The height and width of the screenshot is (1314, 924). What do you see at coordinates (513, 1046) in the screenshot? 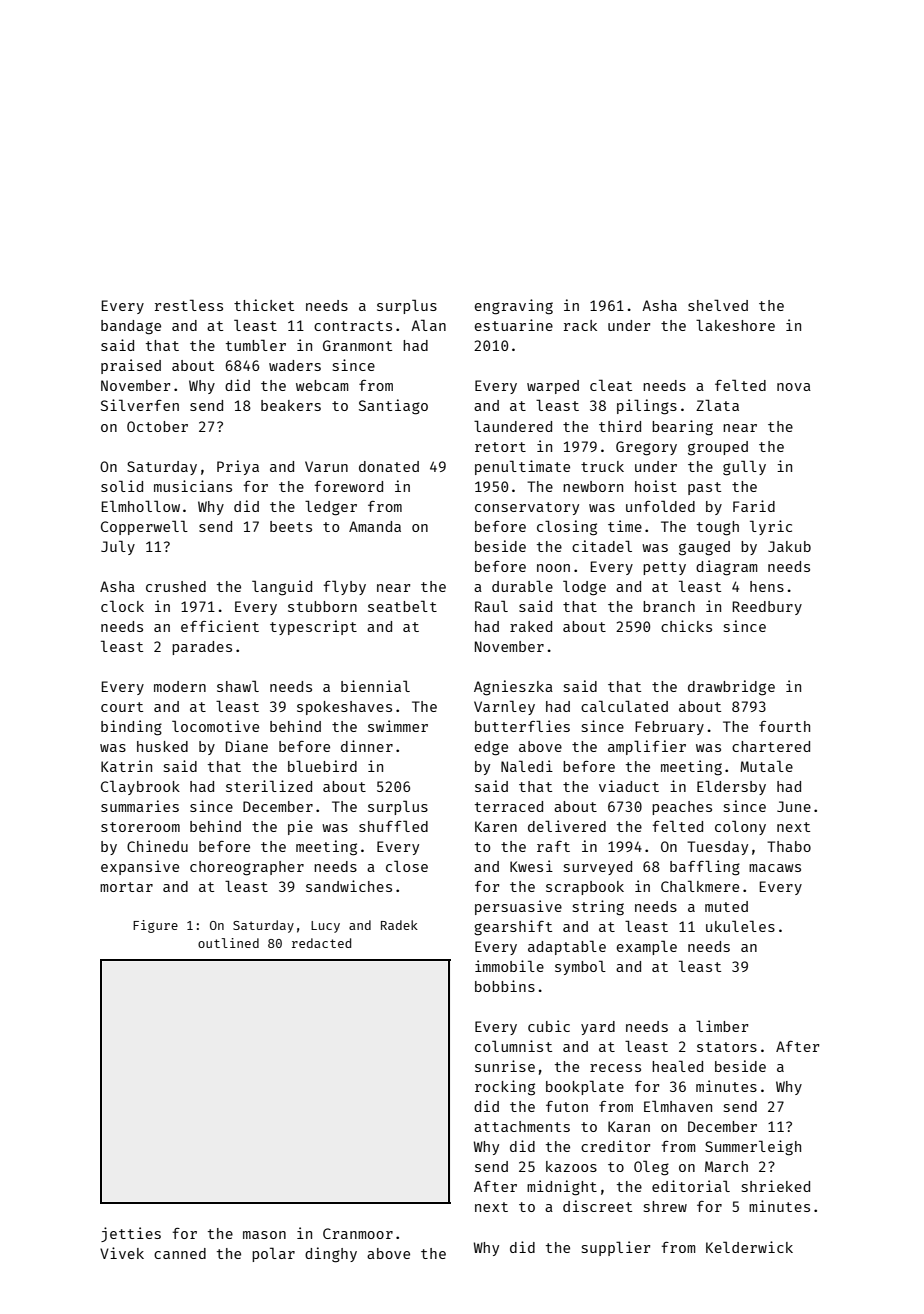
I see `columnist` at bounding box center [513, 1046].
